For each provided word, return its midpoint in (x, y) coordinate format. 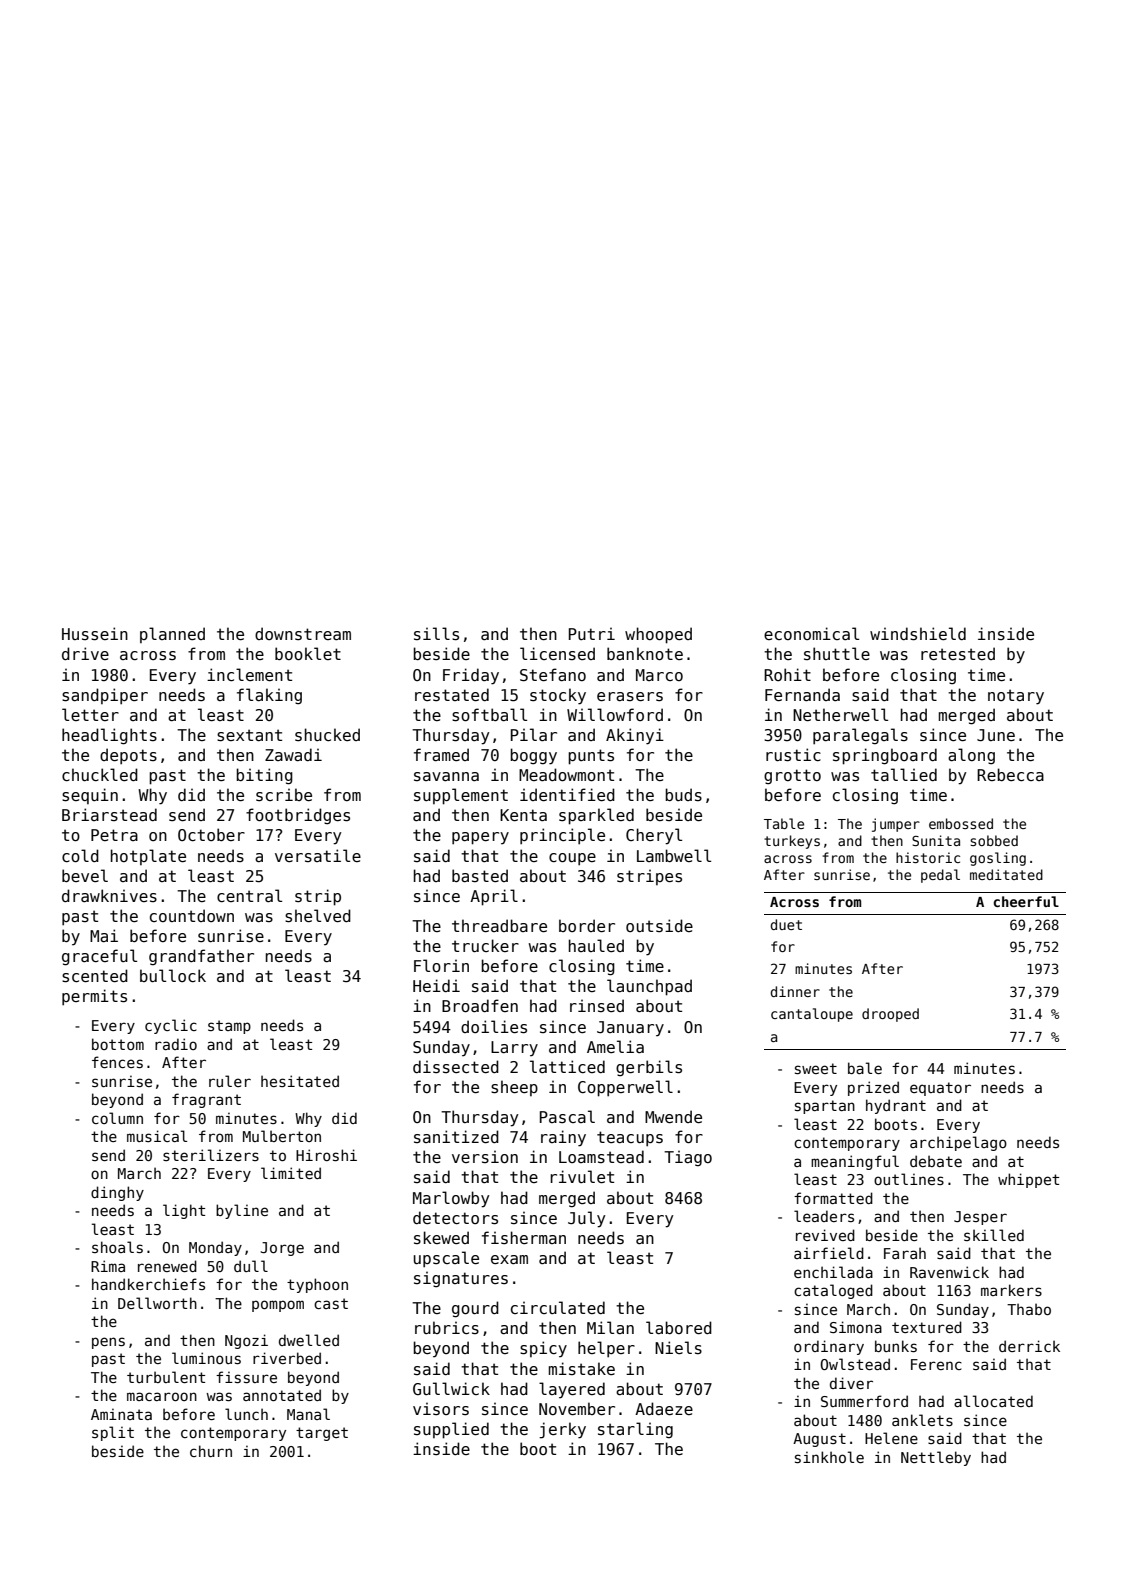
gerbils (649, 1068)
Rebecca (1010, 774)
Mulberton (282, 1136)
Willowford (615, 714)
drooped (890, 1015)
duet (786, 924)
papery (480, 838)
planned (172, 635)
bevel (85, 875)
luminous (206, 1358)
